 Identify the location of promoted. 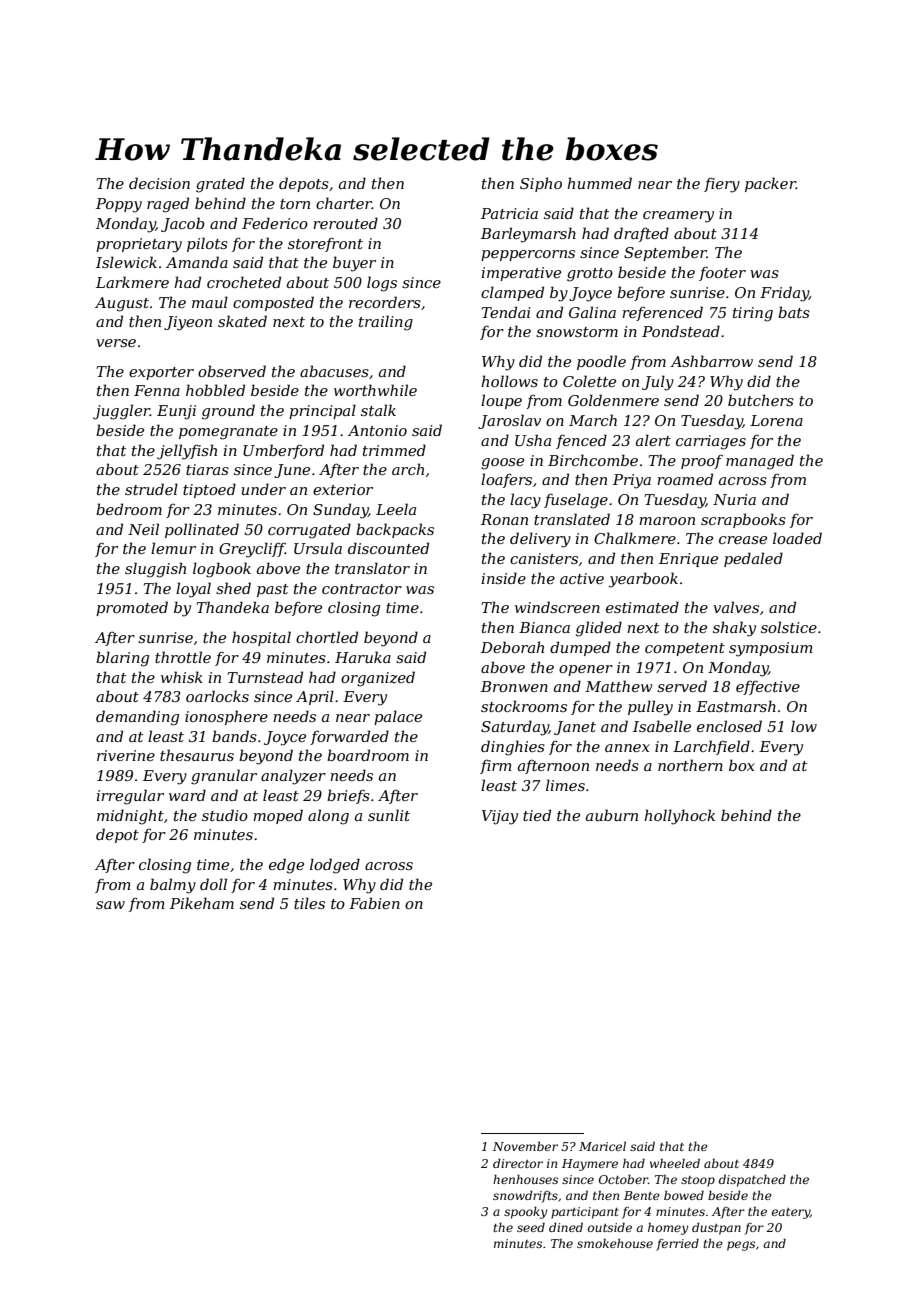
(132, 608).
